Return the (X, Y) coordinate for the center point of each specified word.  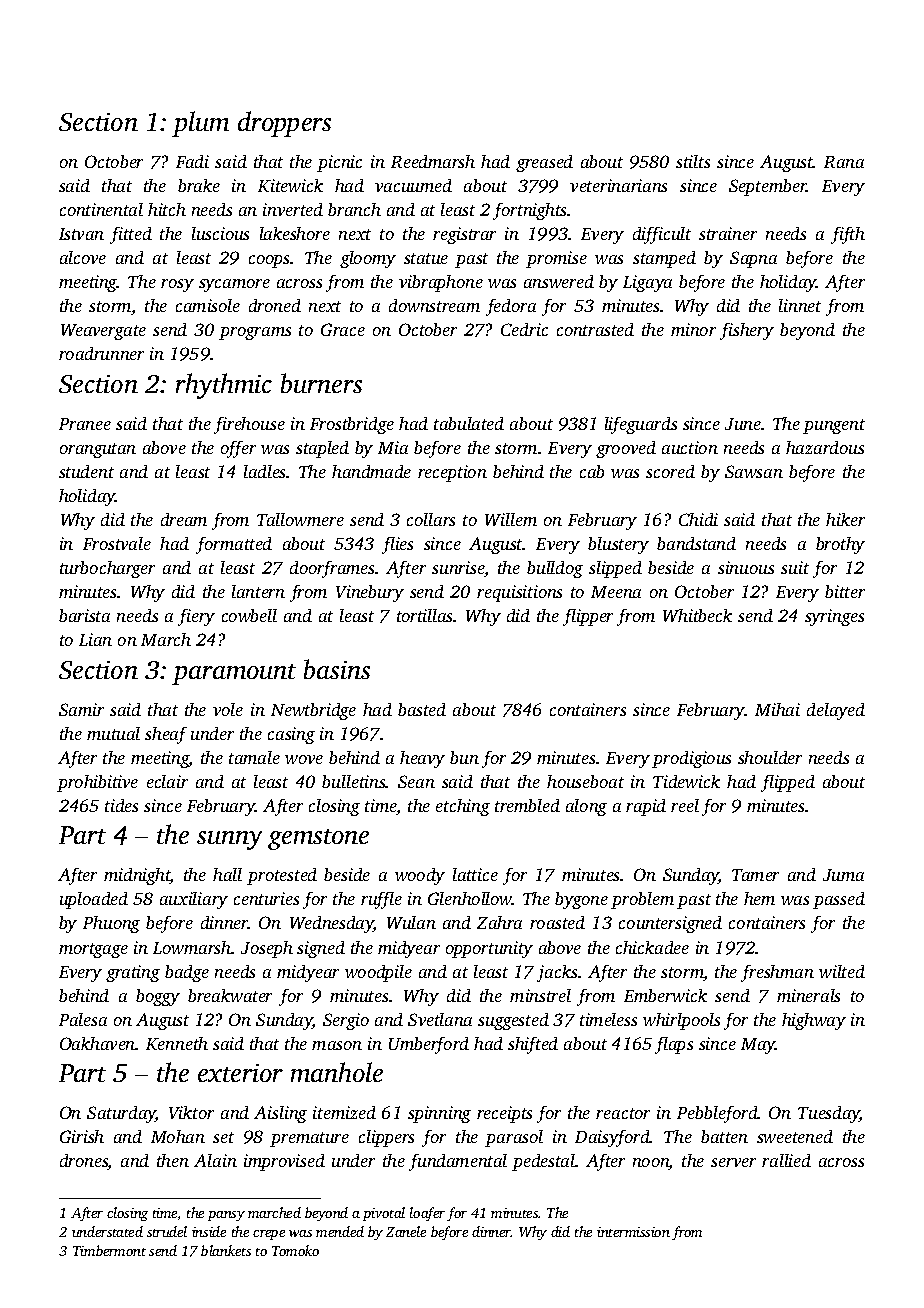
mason (337, 1045)
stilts (693, 161)
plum (200, 124)
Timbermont (109, 1250)
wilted (842, 971)
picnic (339, 163)
